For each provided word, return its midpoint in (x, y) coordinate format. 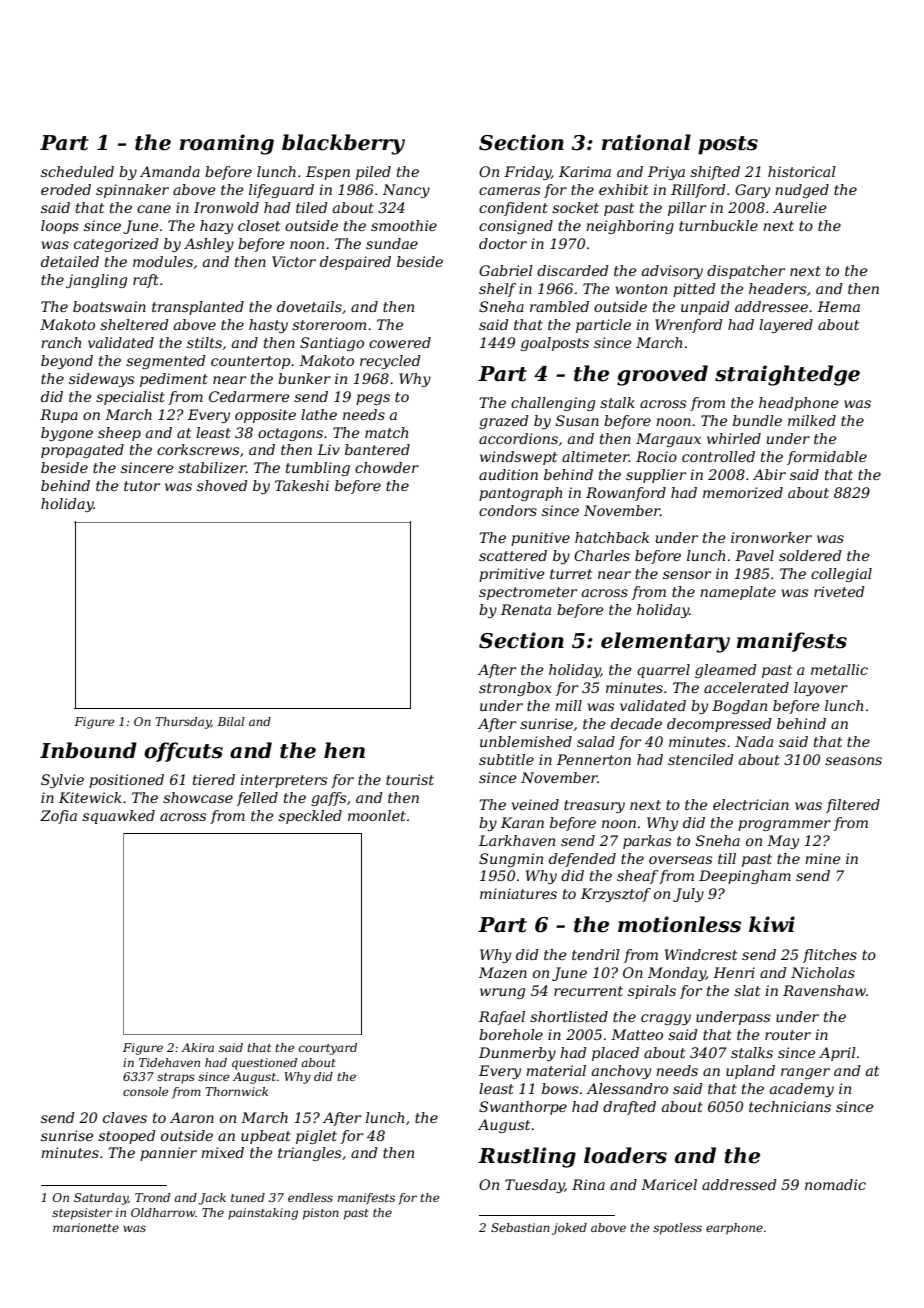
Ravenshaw (824, 990)
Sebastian (520, 1227)
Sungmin (511, 860)
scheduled (77, 171)
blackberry (343, 144)
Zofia (58, 817)
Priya (666, 173)
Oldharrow (163, 1212)
